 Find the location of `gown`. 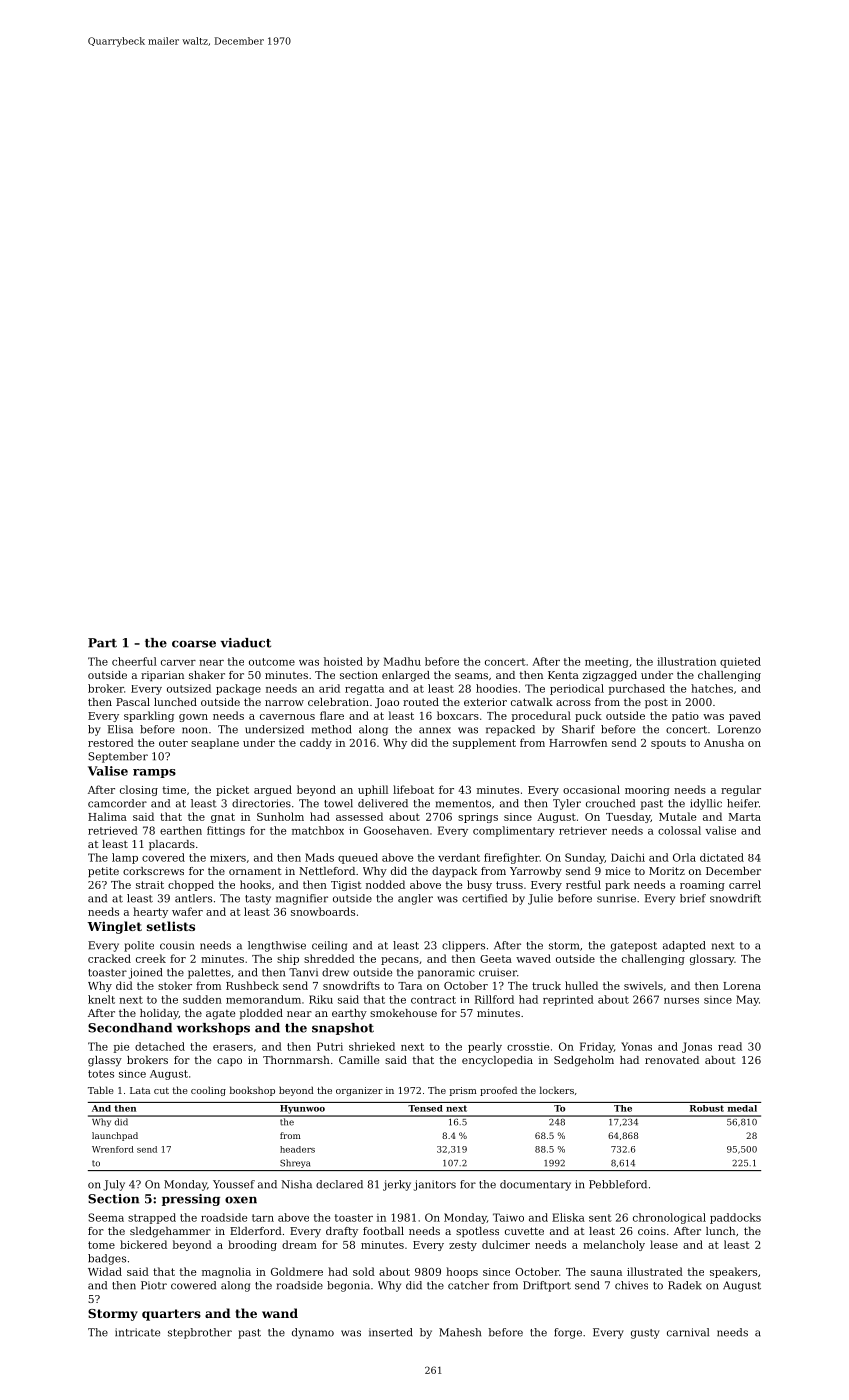

gown is located at coordinates (193, 718).
